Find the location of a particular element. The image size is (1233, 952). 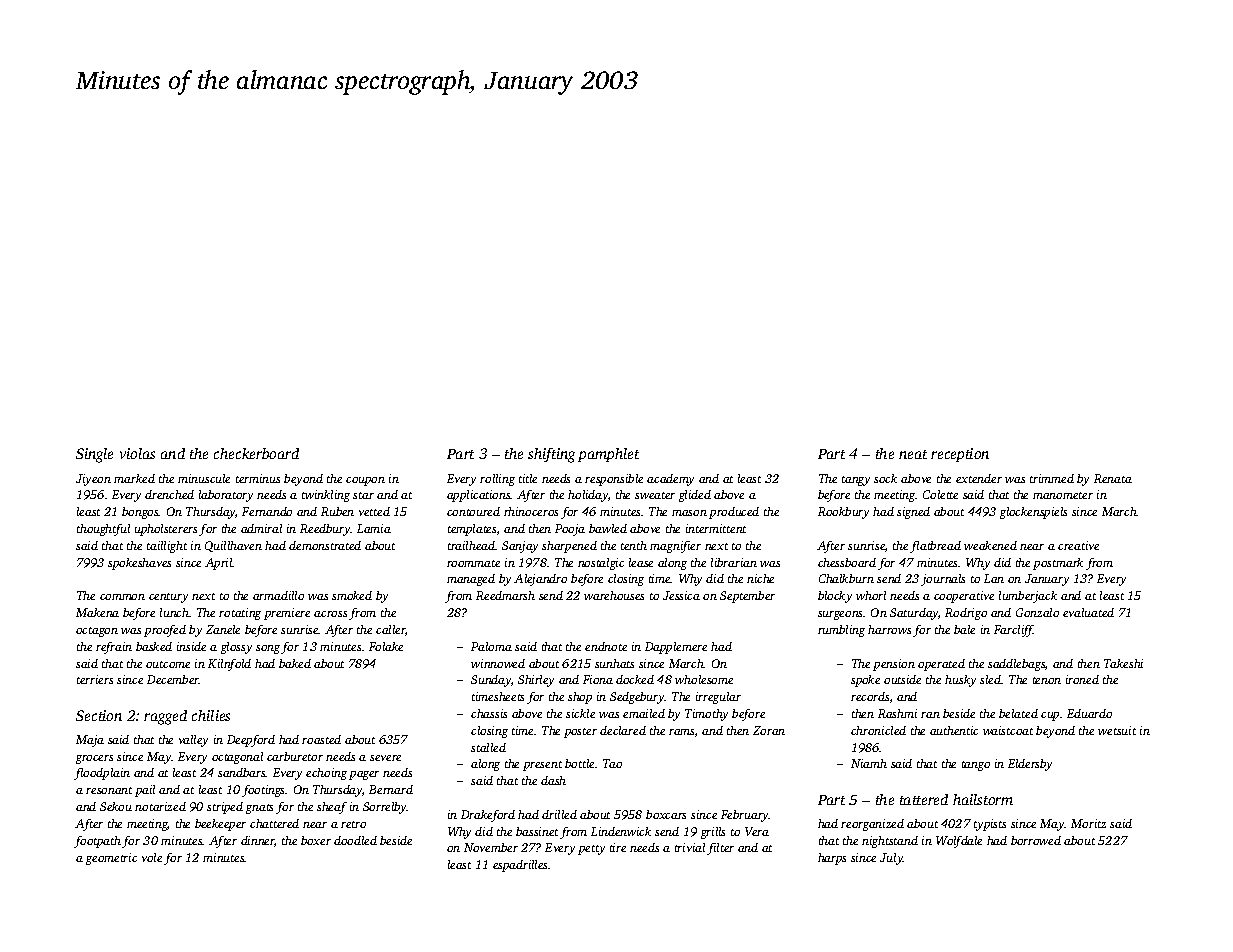

rams is located at coordinates (681, 732).
